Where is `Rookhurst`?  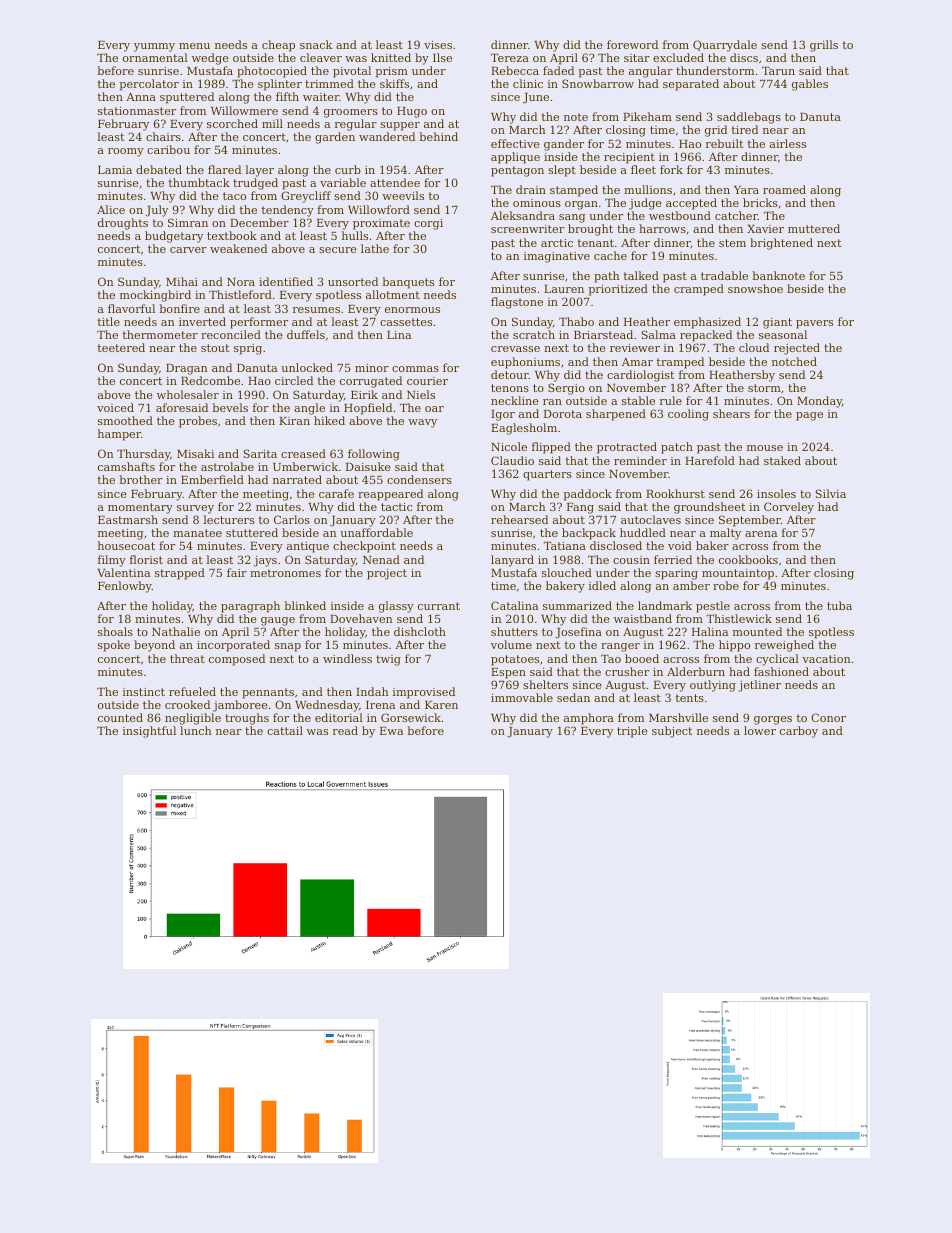
Rookhurst is located at coordinates (675, 493).
